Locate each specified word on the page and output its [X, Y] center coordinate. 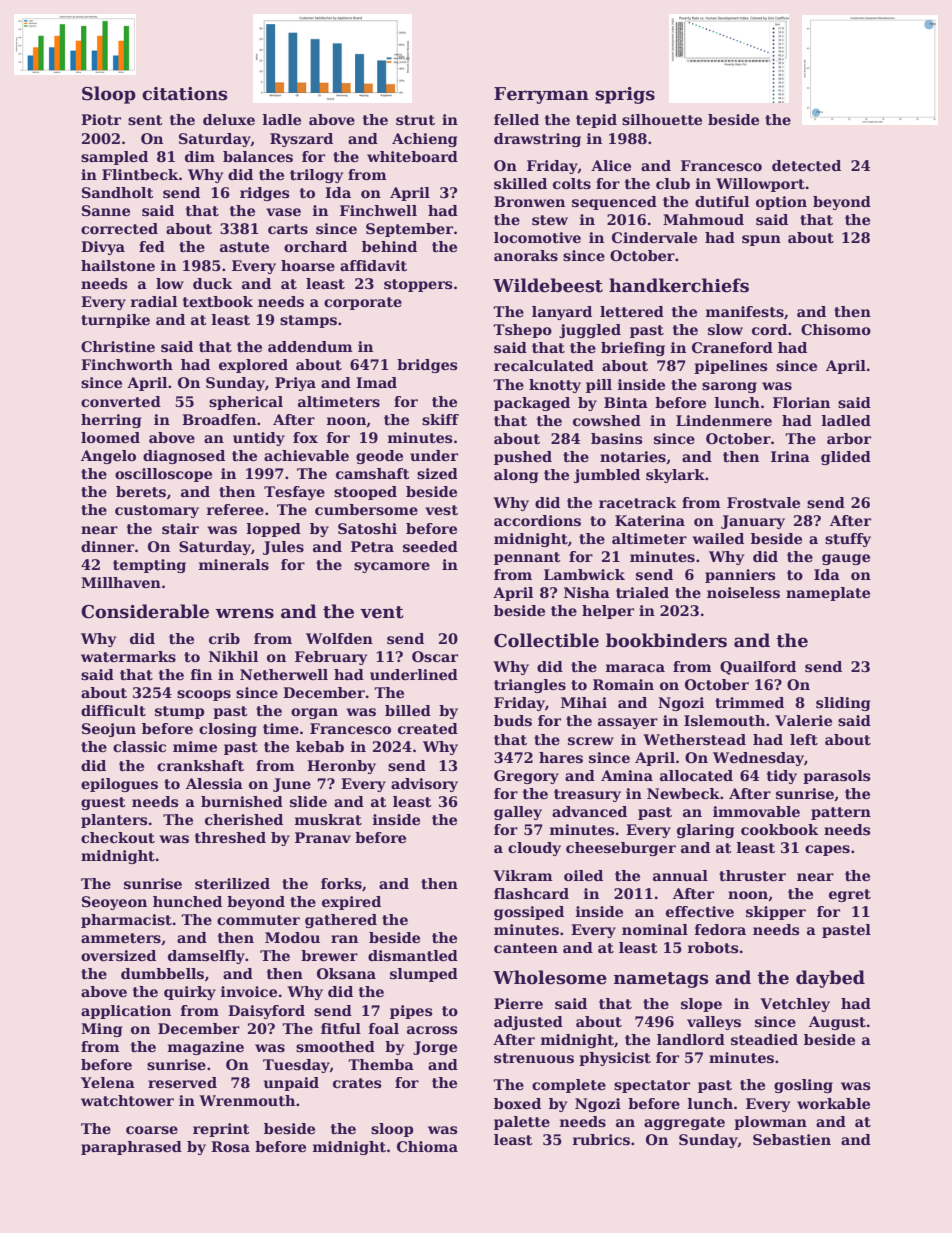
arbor [849, 438]
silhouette [662, 119]
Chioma [427, 1146]
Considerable [145, 611]
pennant [527, 558]
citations [185, 94]
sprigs [625, 95]
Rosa [230, 1146]
